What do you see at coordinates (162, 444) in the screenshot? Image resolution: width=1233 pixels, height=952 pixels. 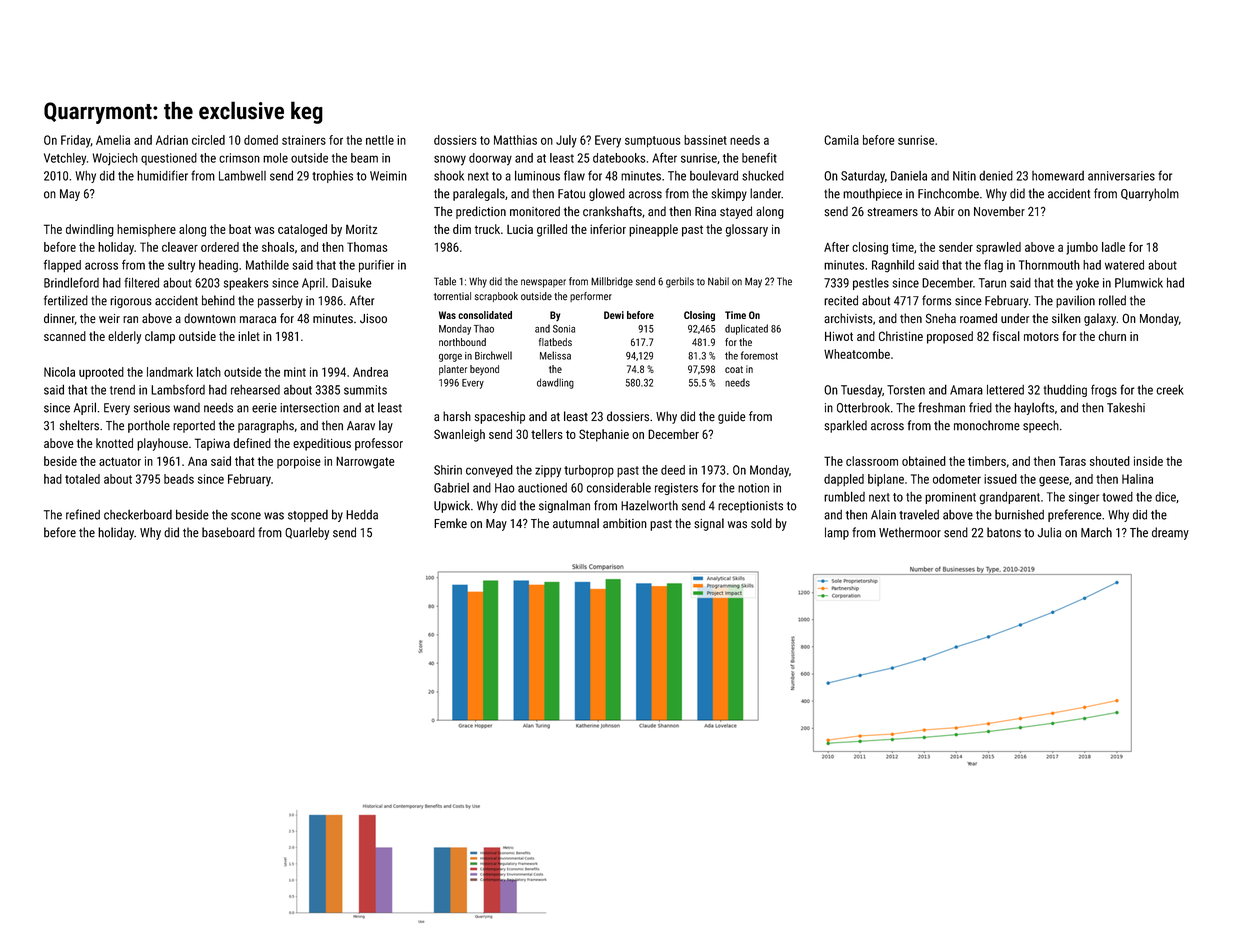 I see `playhouse` at bounding box center [162, 444].
